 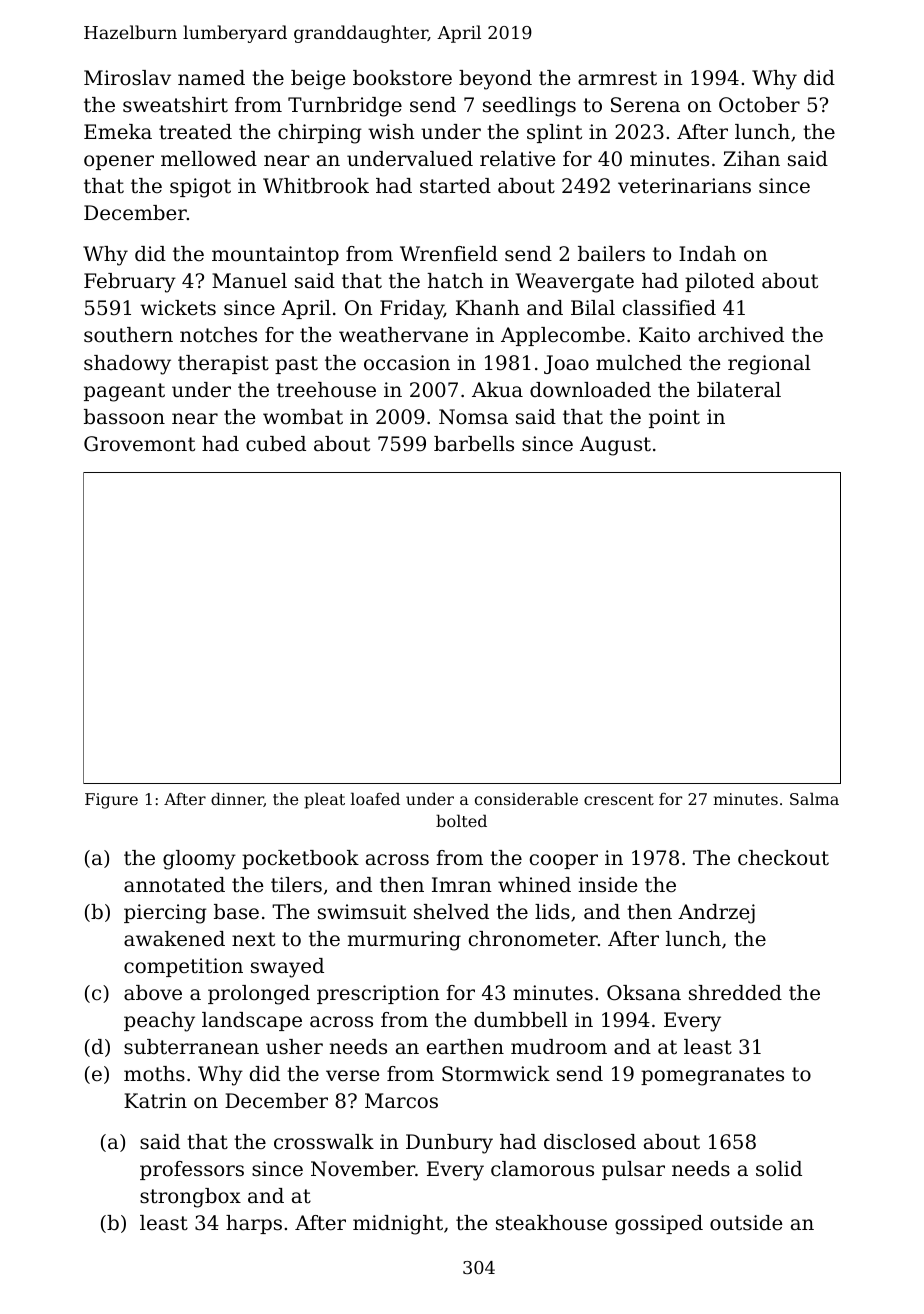 I want to click on strongbox, so click(x=190, y=1198).
